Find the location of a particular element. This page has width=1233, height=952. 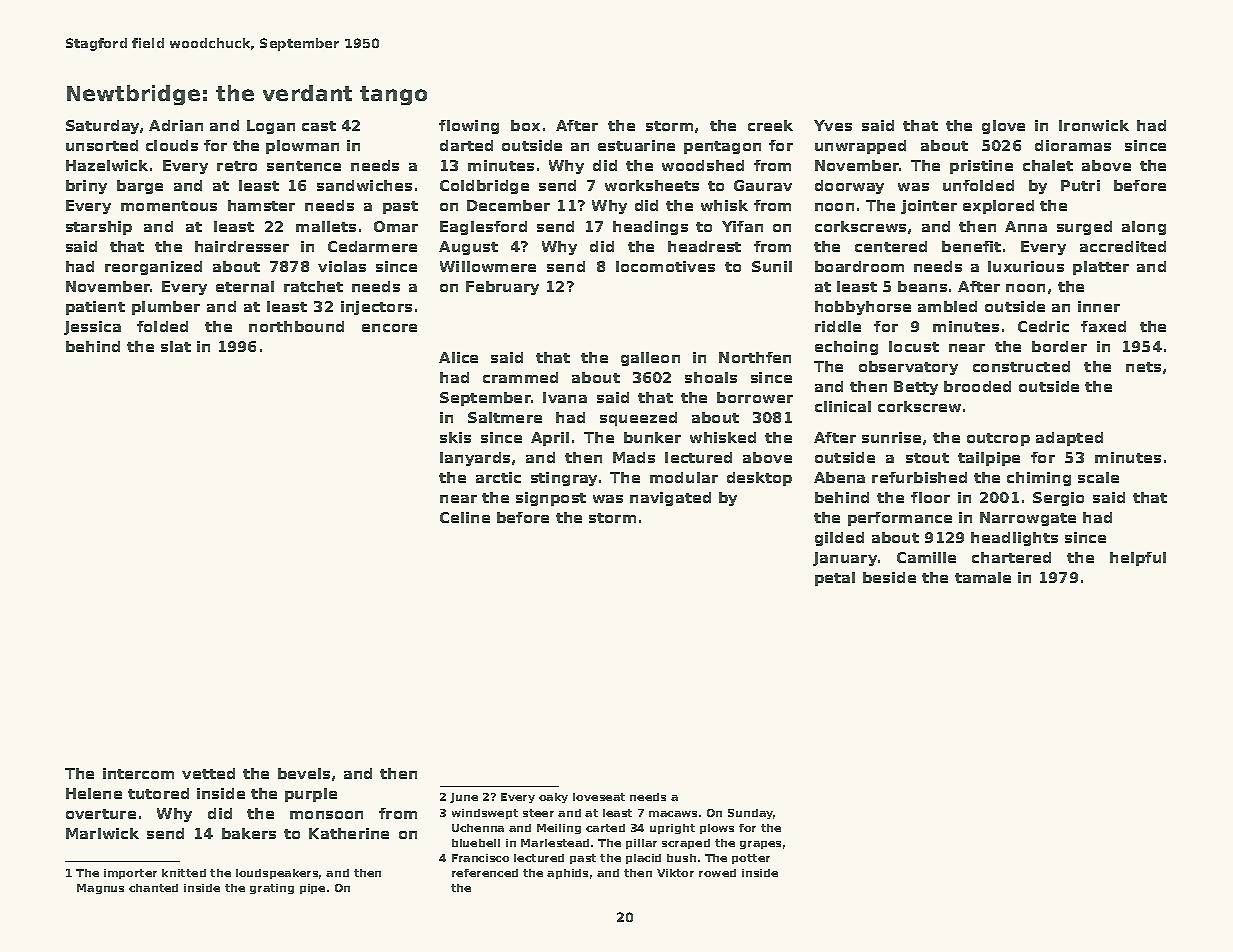

slat is located at coordinates (176, 346).
